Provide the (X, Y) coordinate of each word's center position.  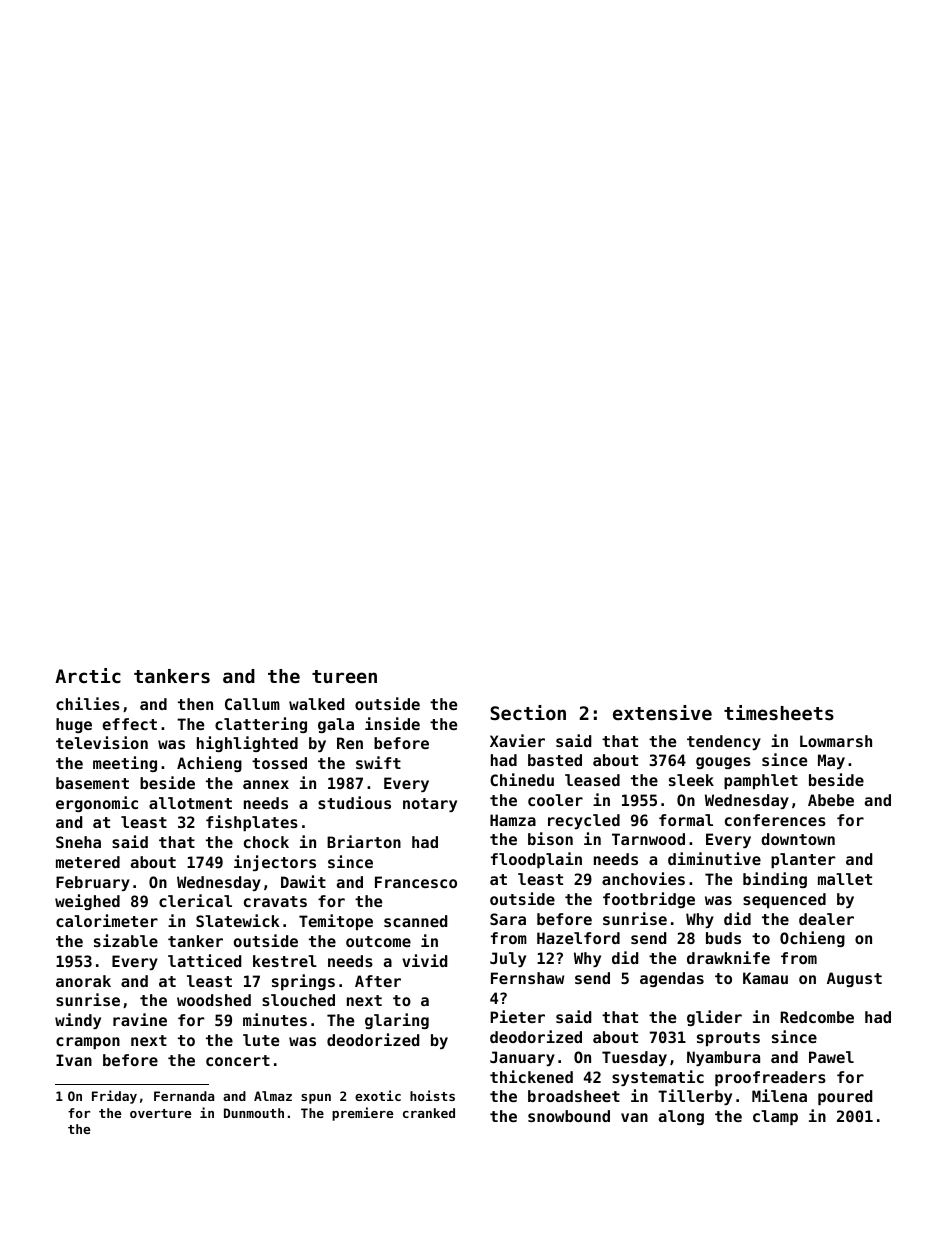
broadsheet (574, 1096)
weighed (87, 902)
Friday (114, 1097)
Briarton (364, 841)
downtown (798, 839)
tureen (344, 676)
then (195, 704)
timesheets (779, 713)
